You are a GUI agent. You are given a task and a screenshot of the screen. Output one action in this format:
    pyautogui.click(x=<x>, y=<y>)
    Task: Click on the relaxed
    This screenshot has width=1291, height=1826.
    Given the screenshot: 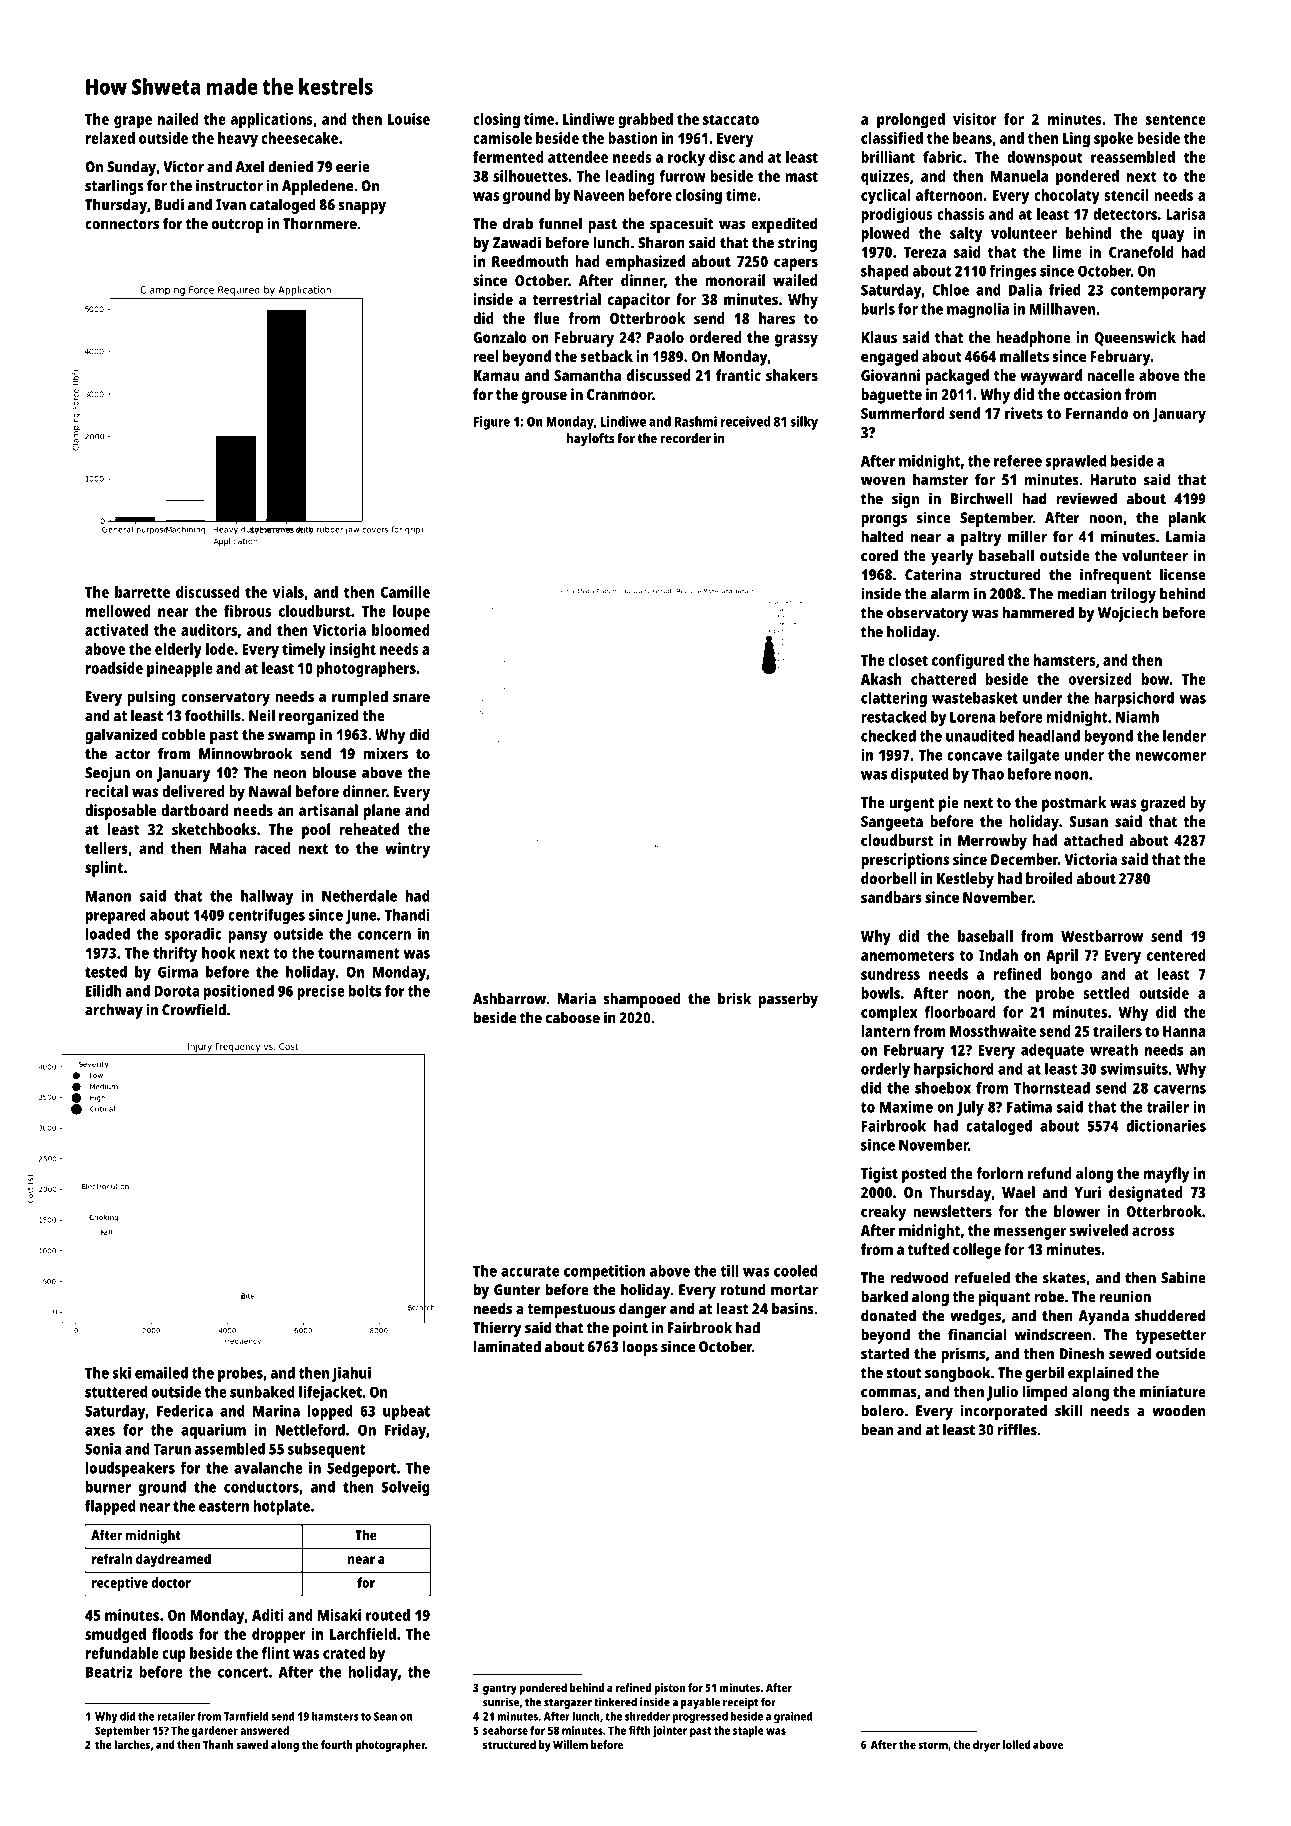 What is the action you would take?
    pyautogui.click(x=110, y=138)
